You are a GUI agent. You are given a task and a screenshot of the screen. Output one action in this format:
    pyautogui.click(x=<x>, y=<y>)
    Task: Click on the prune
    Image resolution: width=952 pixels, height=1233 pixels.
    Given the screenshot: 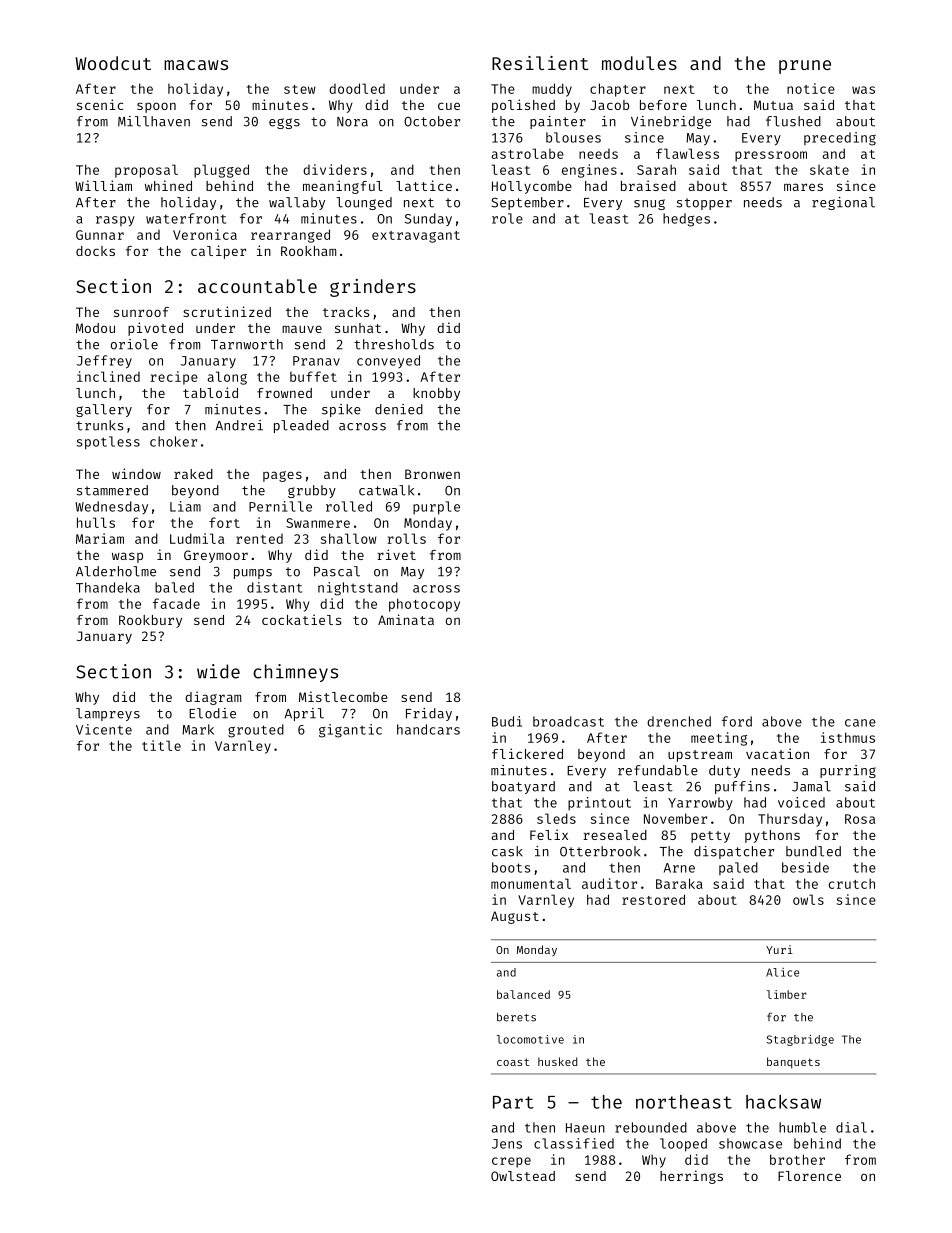 What is the action you would take?
    pyautogui.click(x=805, y=67)
